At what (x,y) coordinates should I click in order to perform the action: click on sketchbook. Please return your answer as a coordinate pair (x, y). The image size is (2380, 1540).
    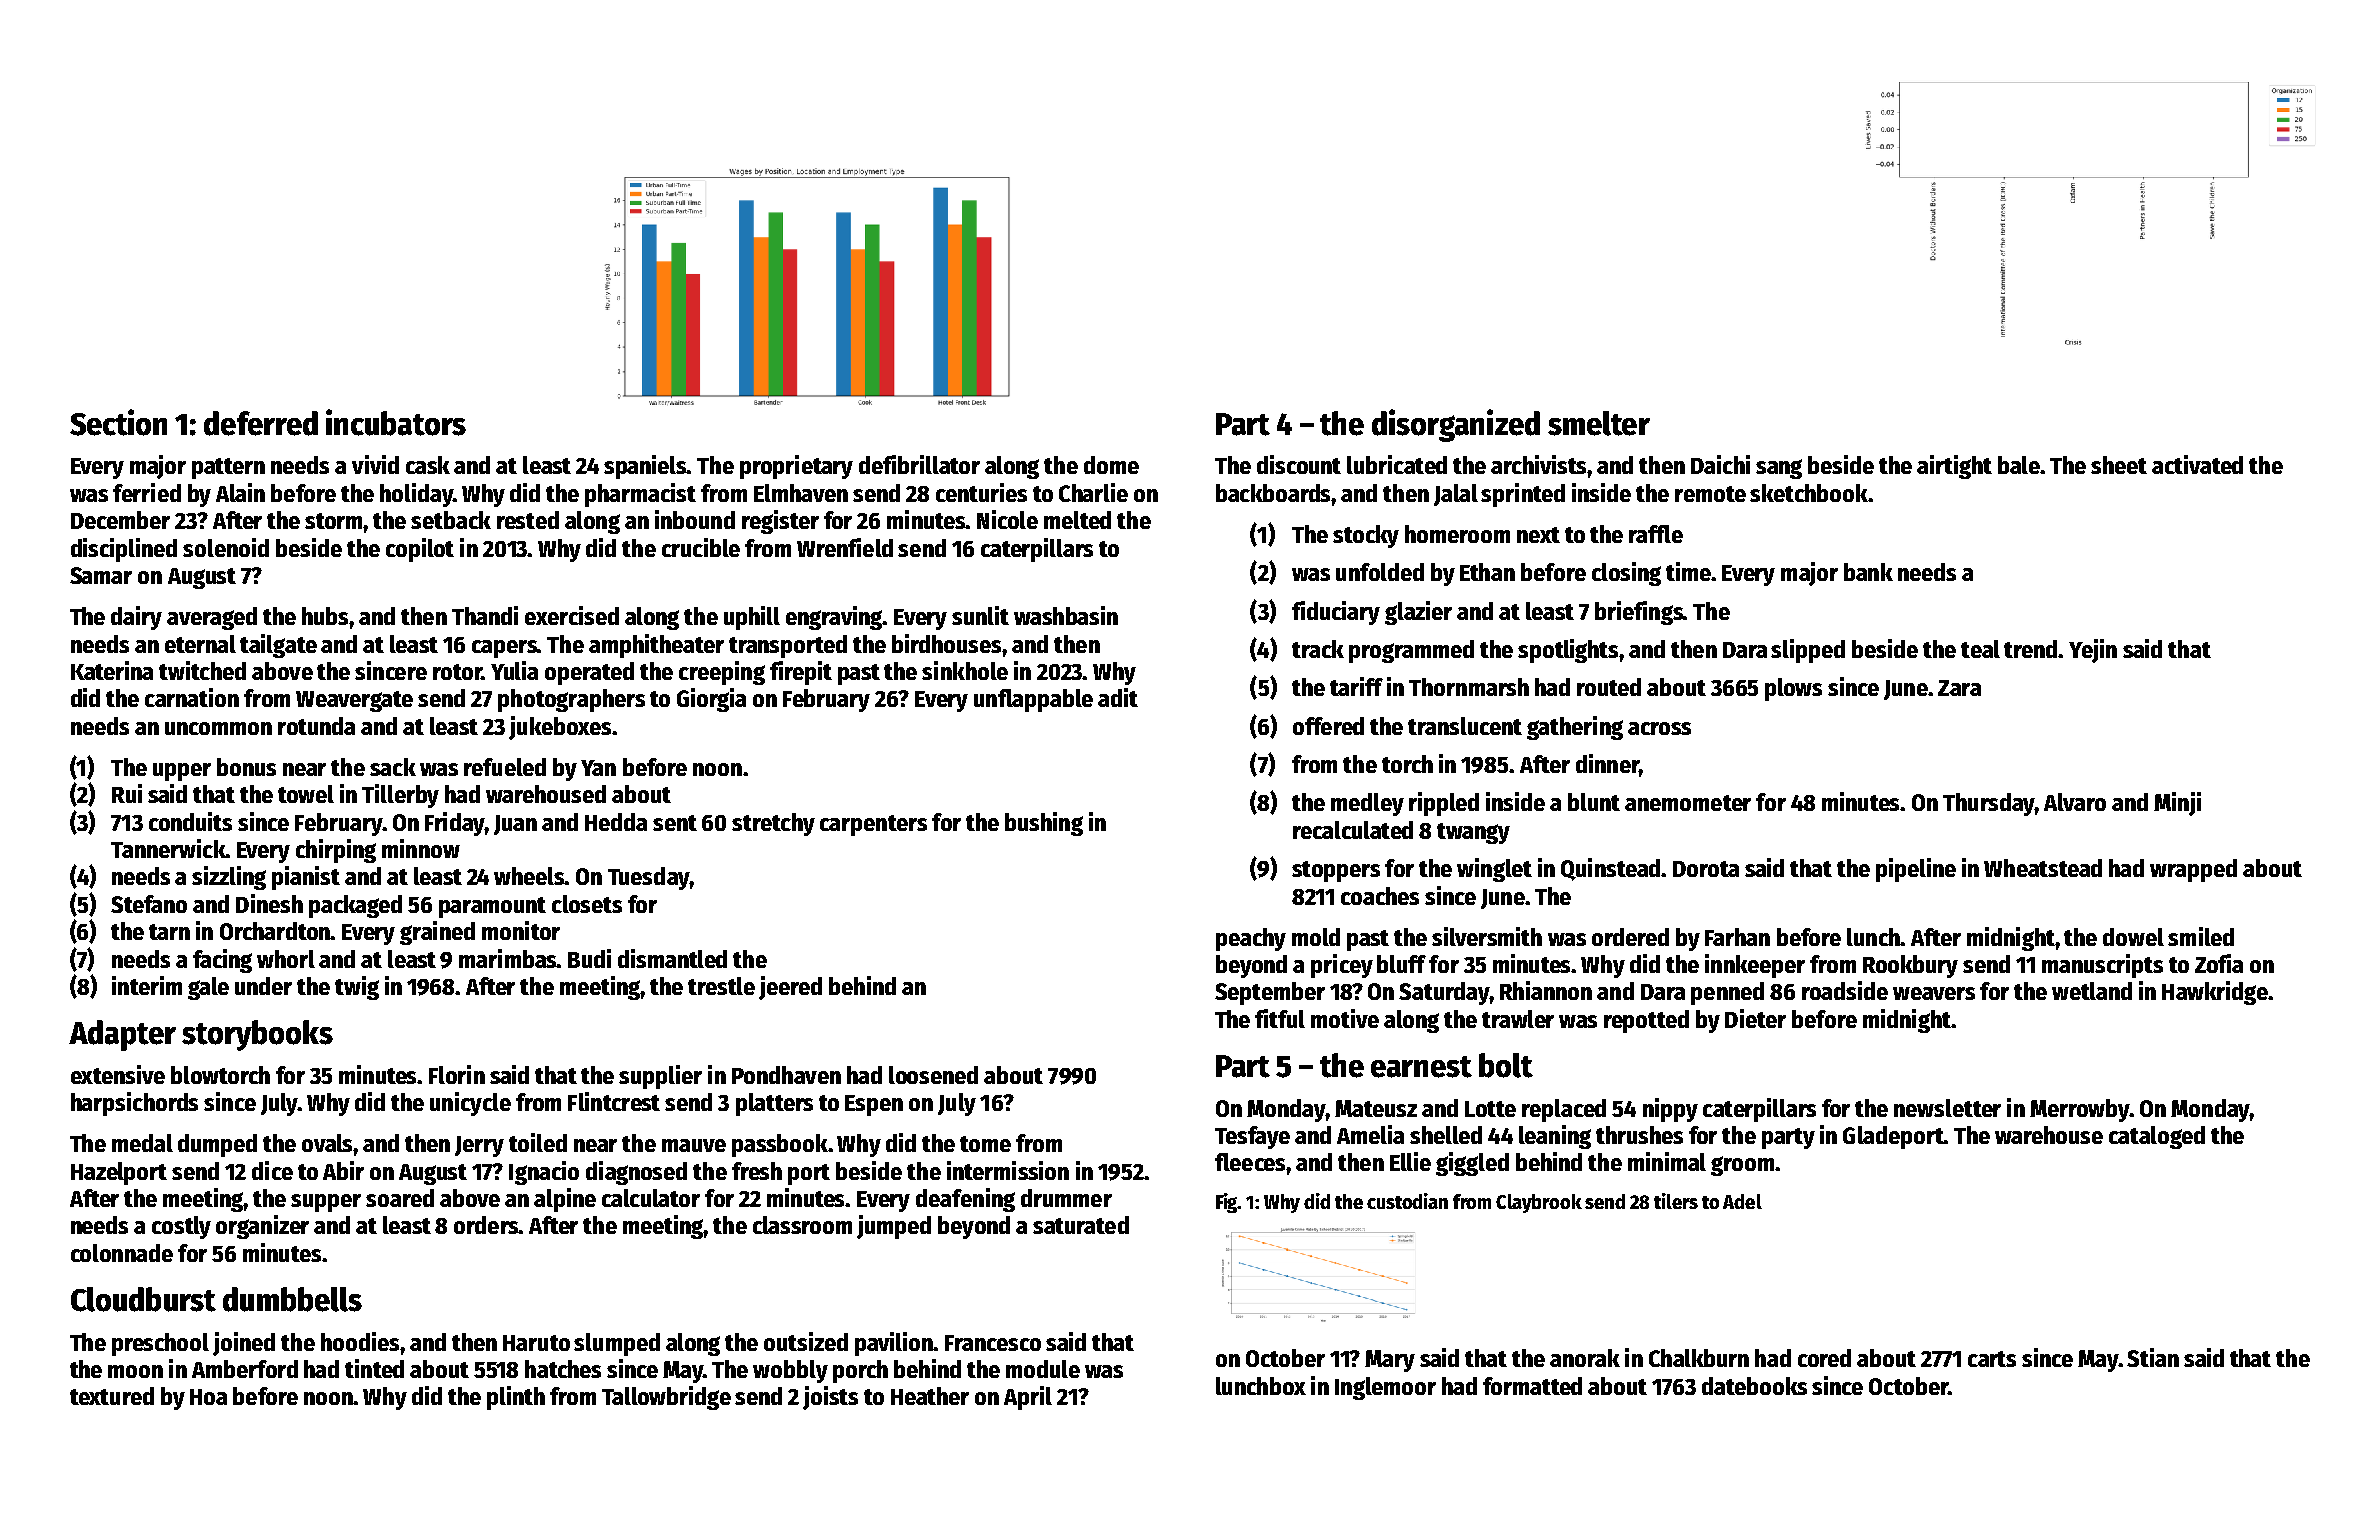
    Looking at the image, I should click on (1809, 493).
